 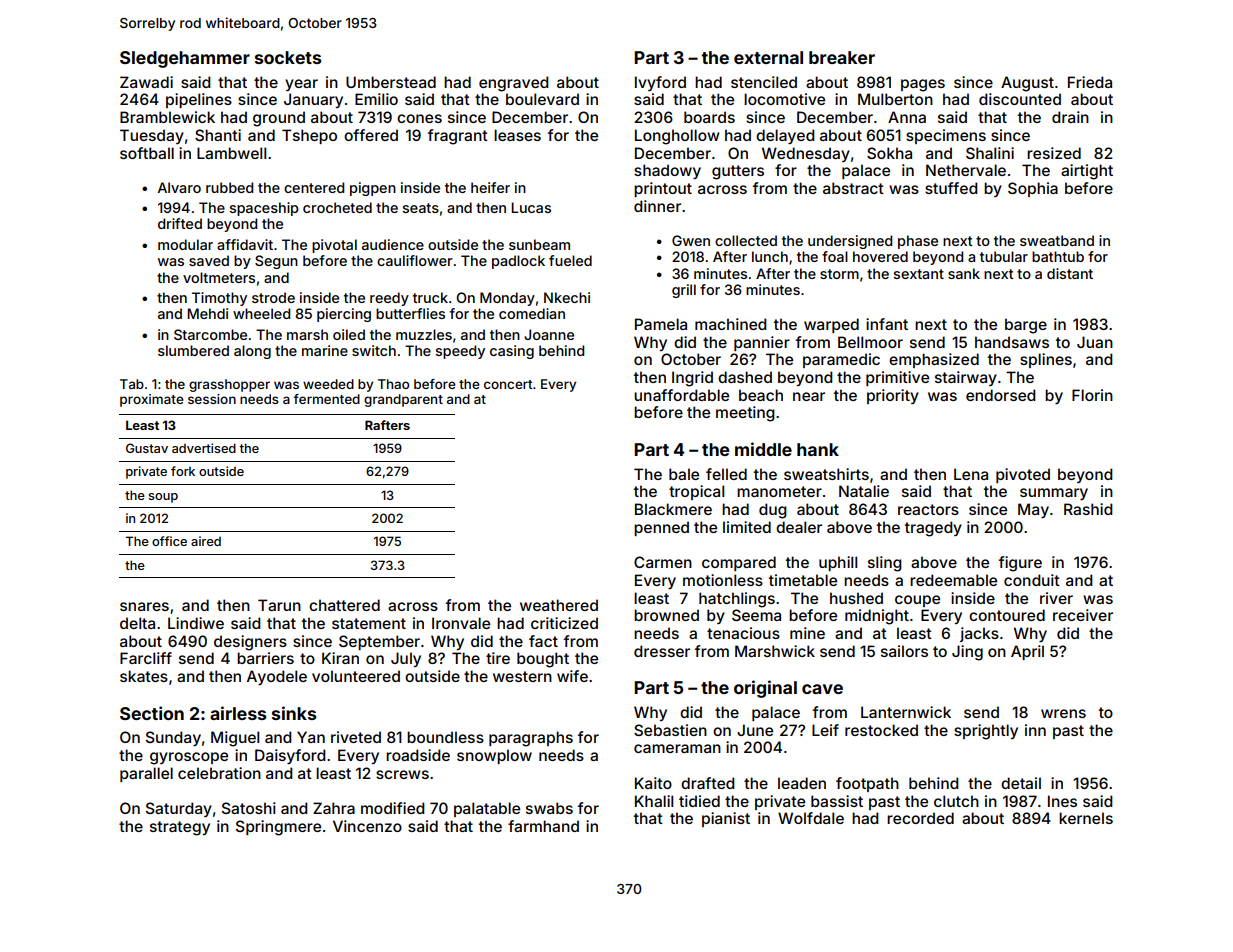 I want to click on machined, so click(x=731, y=324).
